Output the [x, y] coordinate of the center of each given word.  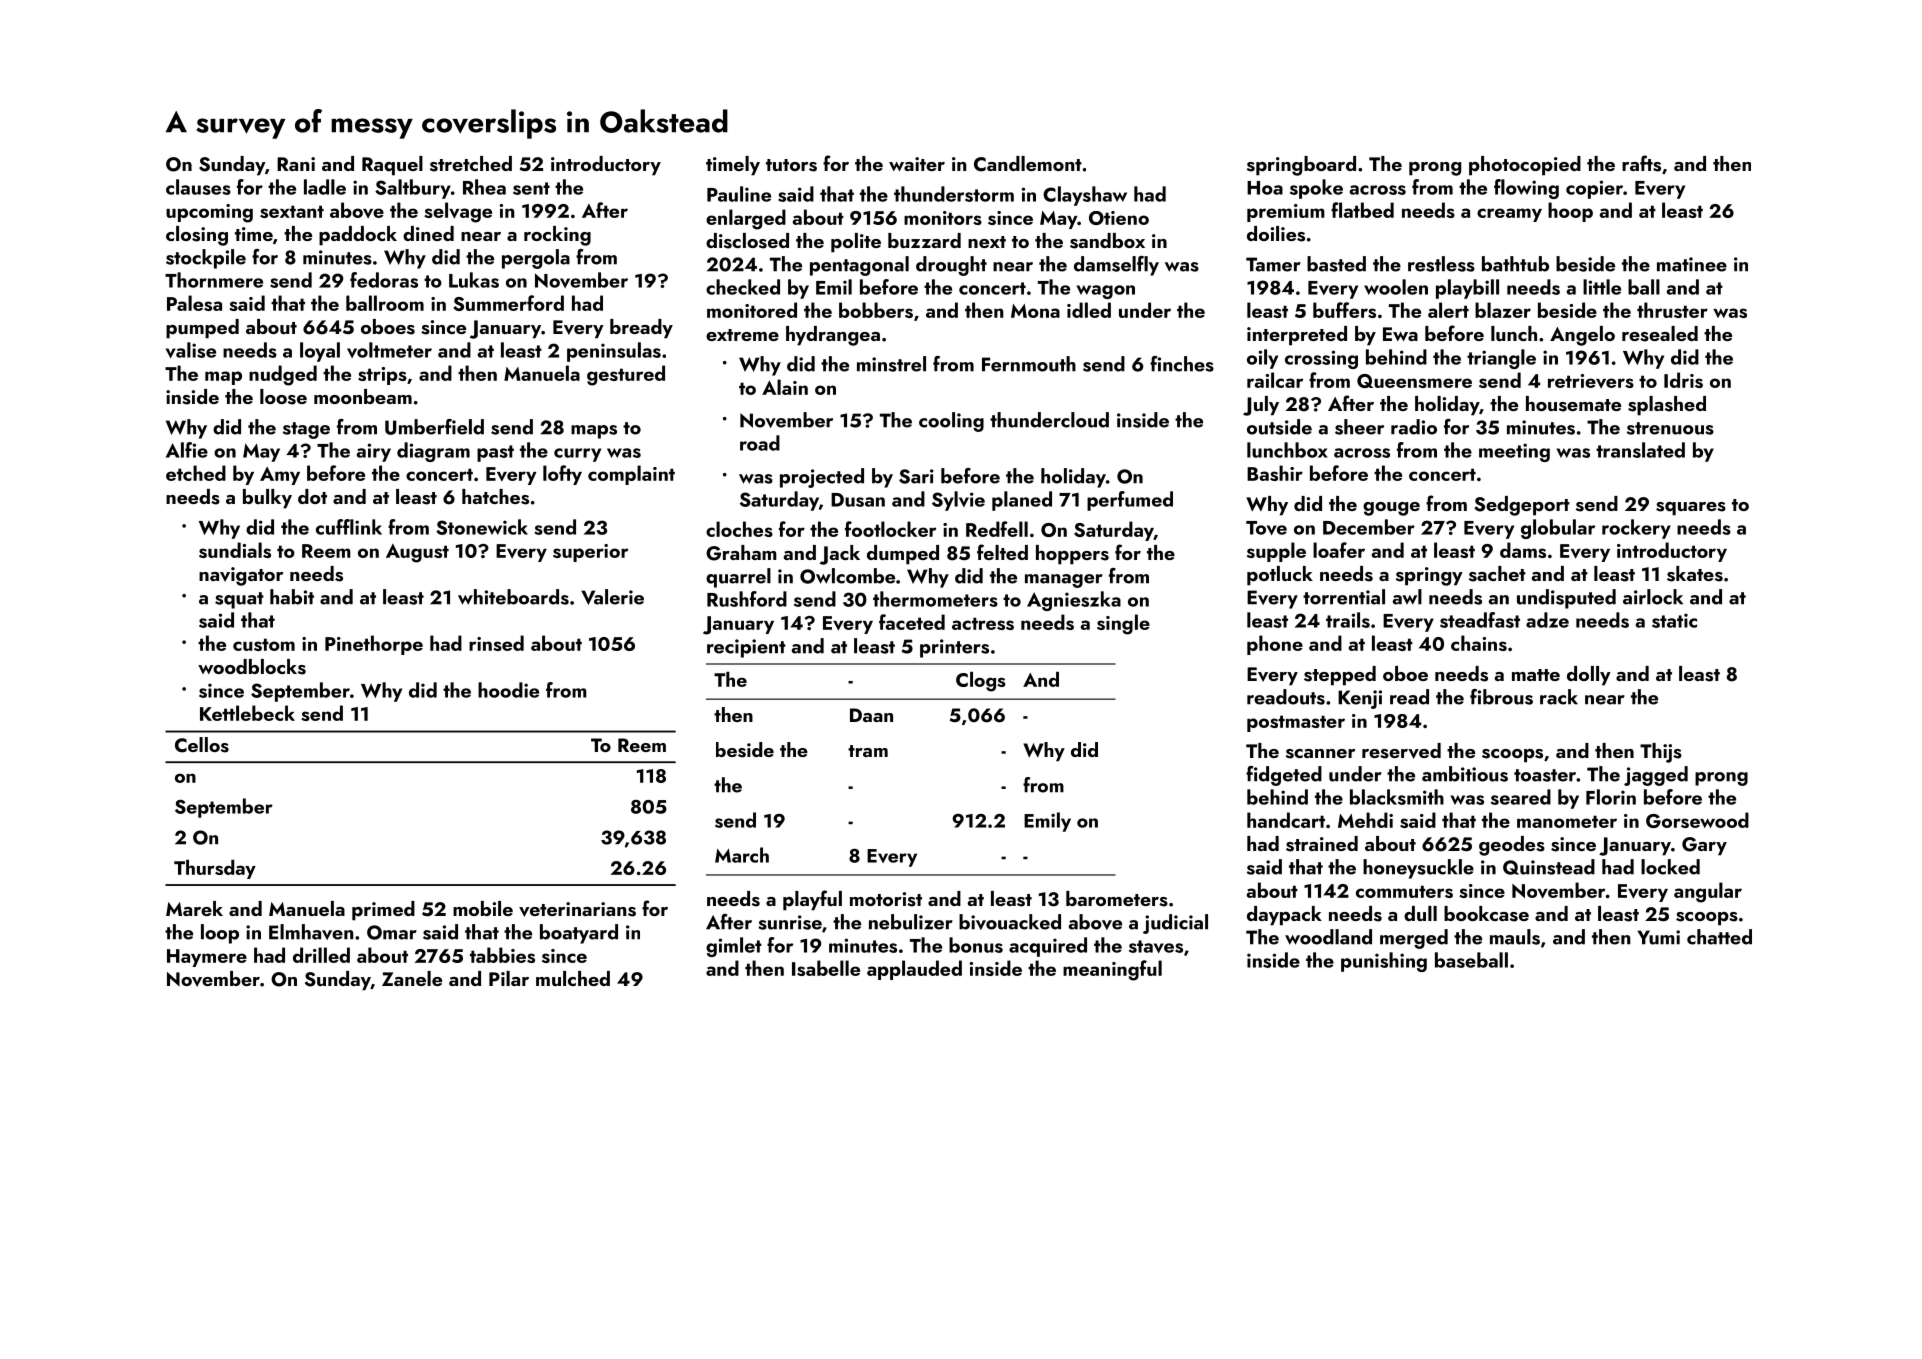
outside [1279, 427]
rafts [1641, 163]
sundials [235, 550]
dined [428, 233]
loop [220, 934]
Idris [1683, 380]
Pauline [739, 194]
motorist [886, 899]
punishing [1384, 962]
